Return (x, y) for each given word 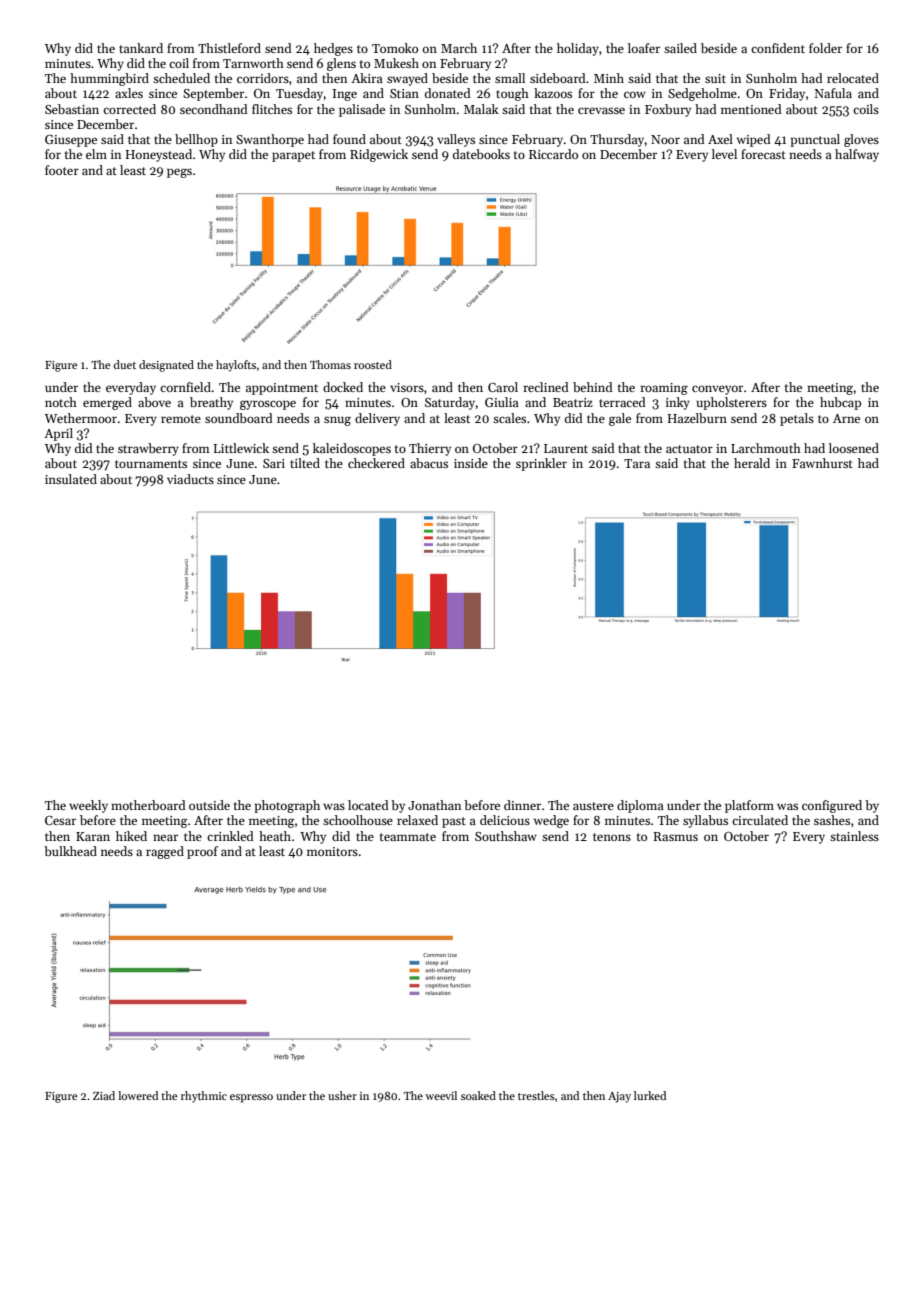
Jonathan (434, 805)
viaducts (190, 479)
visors (407, 387)
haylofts (236, 366)
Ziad (104, 1095)
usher (342, 1095)
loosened (854, 448)
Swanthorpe (270, 140)
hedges (333, 49)
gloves (861, 140)
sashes (832, 820)
